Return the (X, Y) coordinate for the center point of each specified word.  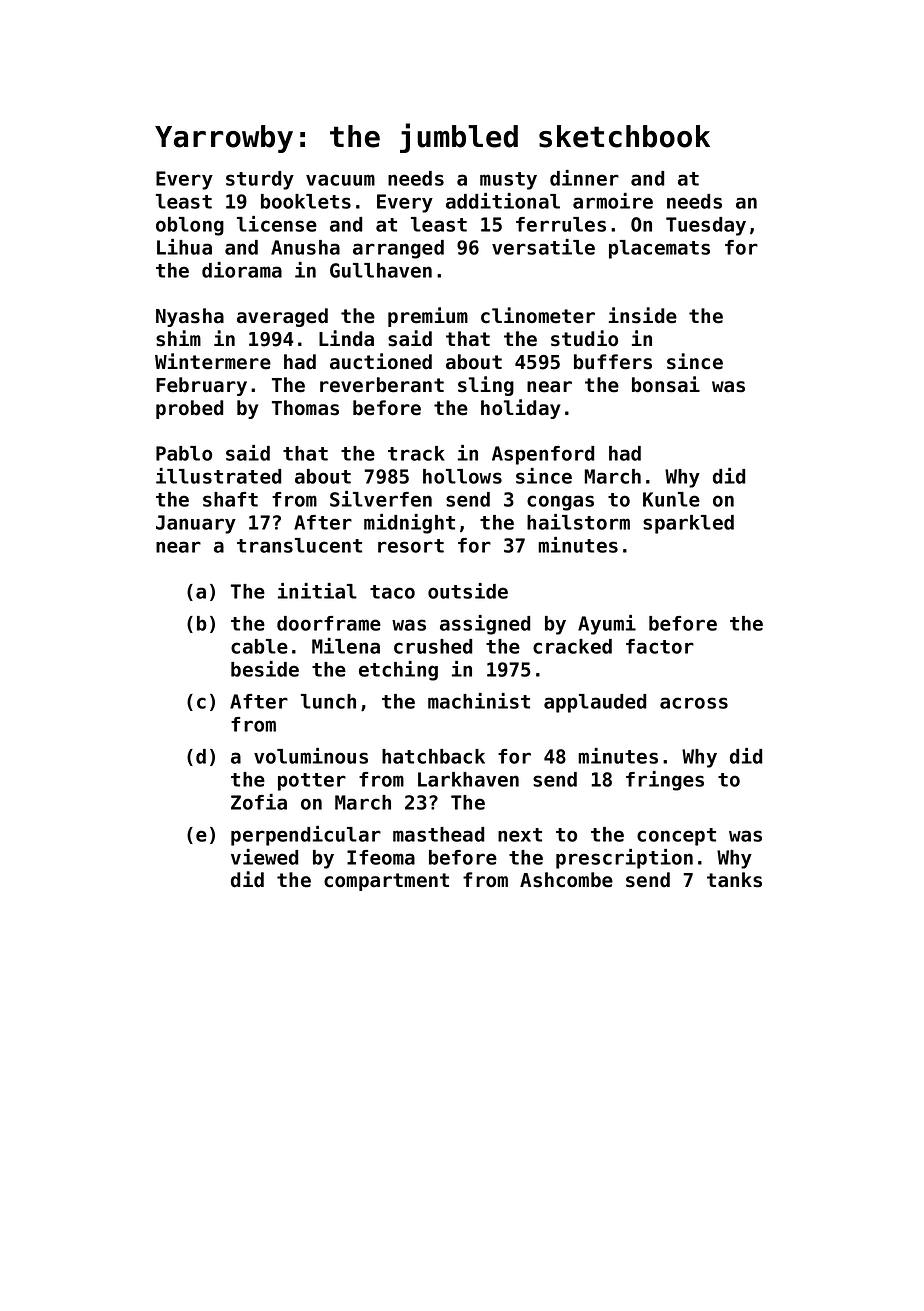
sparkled (688, 524)
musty (508, 181)
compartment (386, 882)
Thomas (305, 408)
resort (411, 546)
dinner (584, 178)
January (196, 524)
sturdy (260, 180)
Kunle (671, 499)
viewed (264, 857)
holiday (521, 409)
